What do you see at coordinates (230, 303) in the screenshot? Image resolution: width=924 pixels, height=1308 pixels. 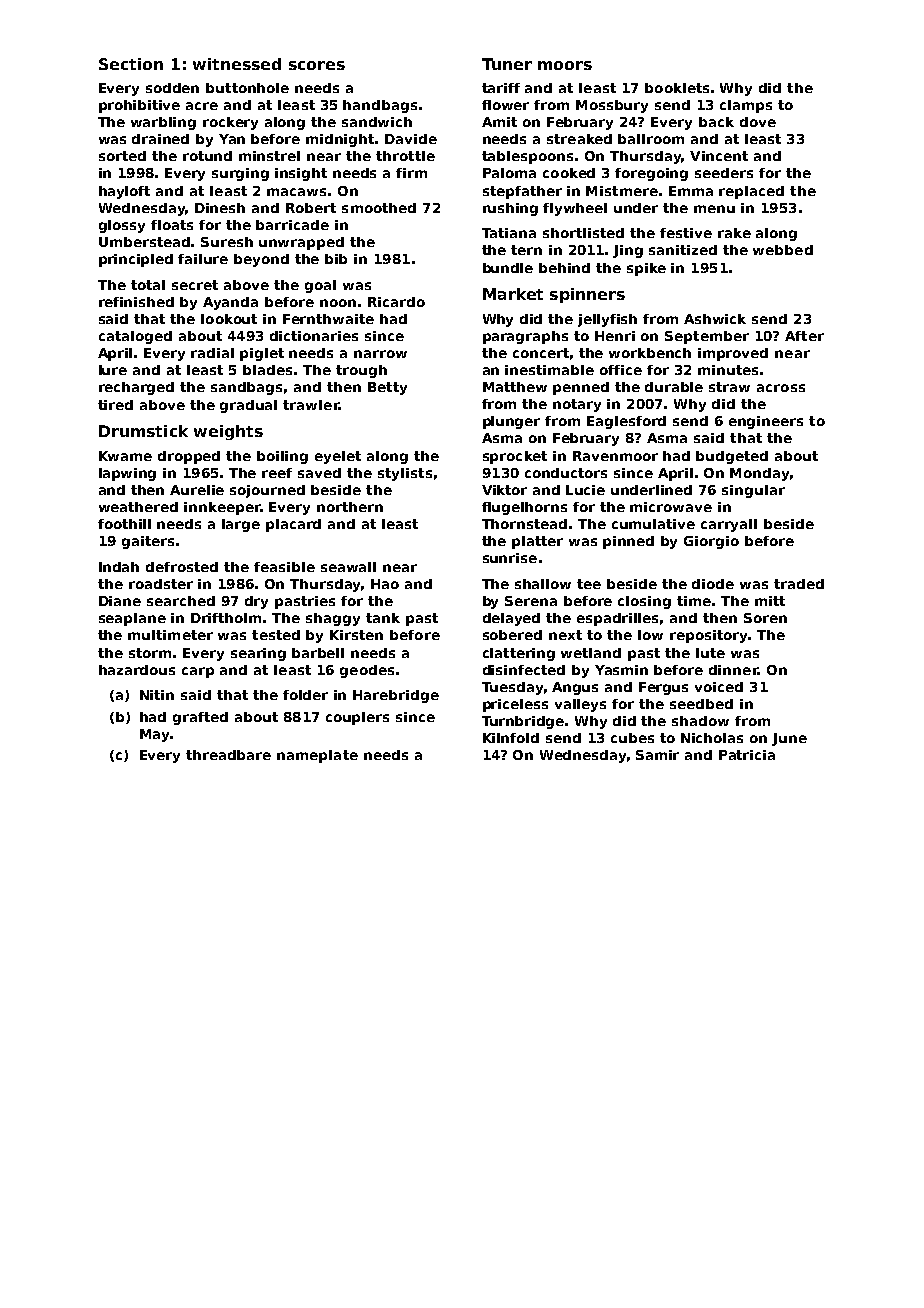 I see `Ayanda` at bounding box center [230, 303].
